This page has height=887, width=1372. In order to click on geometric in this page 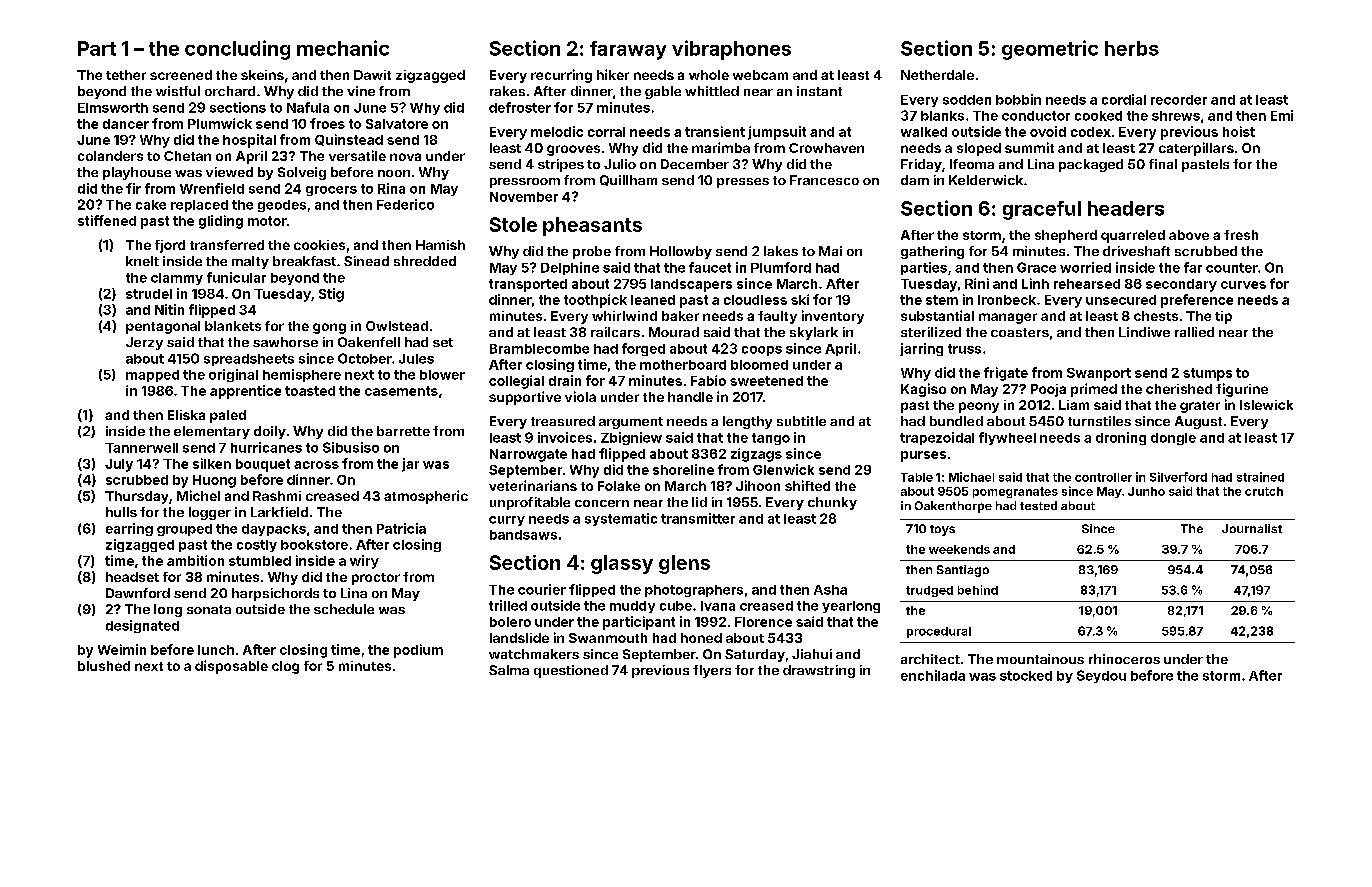, I will do `click(1050, 50)`.
